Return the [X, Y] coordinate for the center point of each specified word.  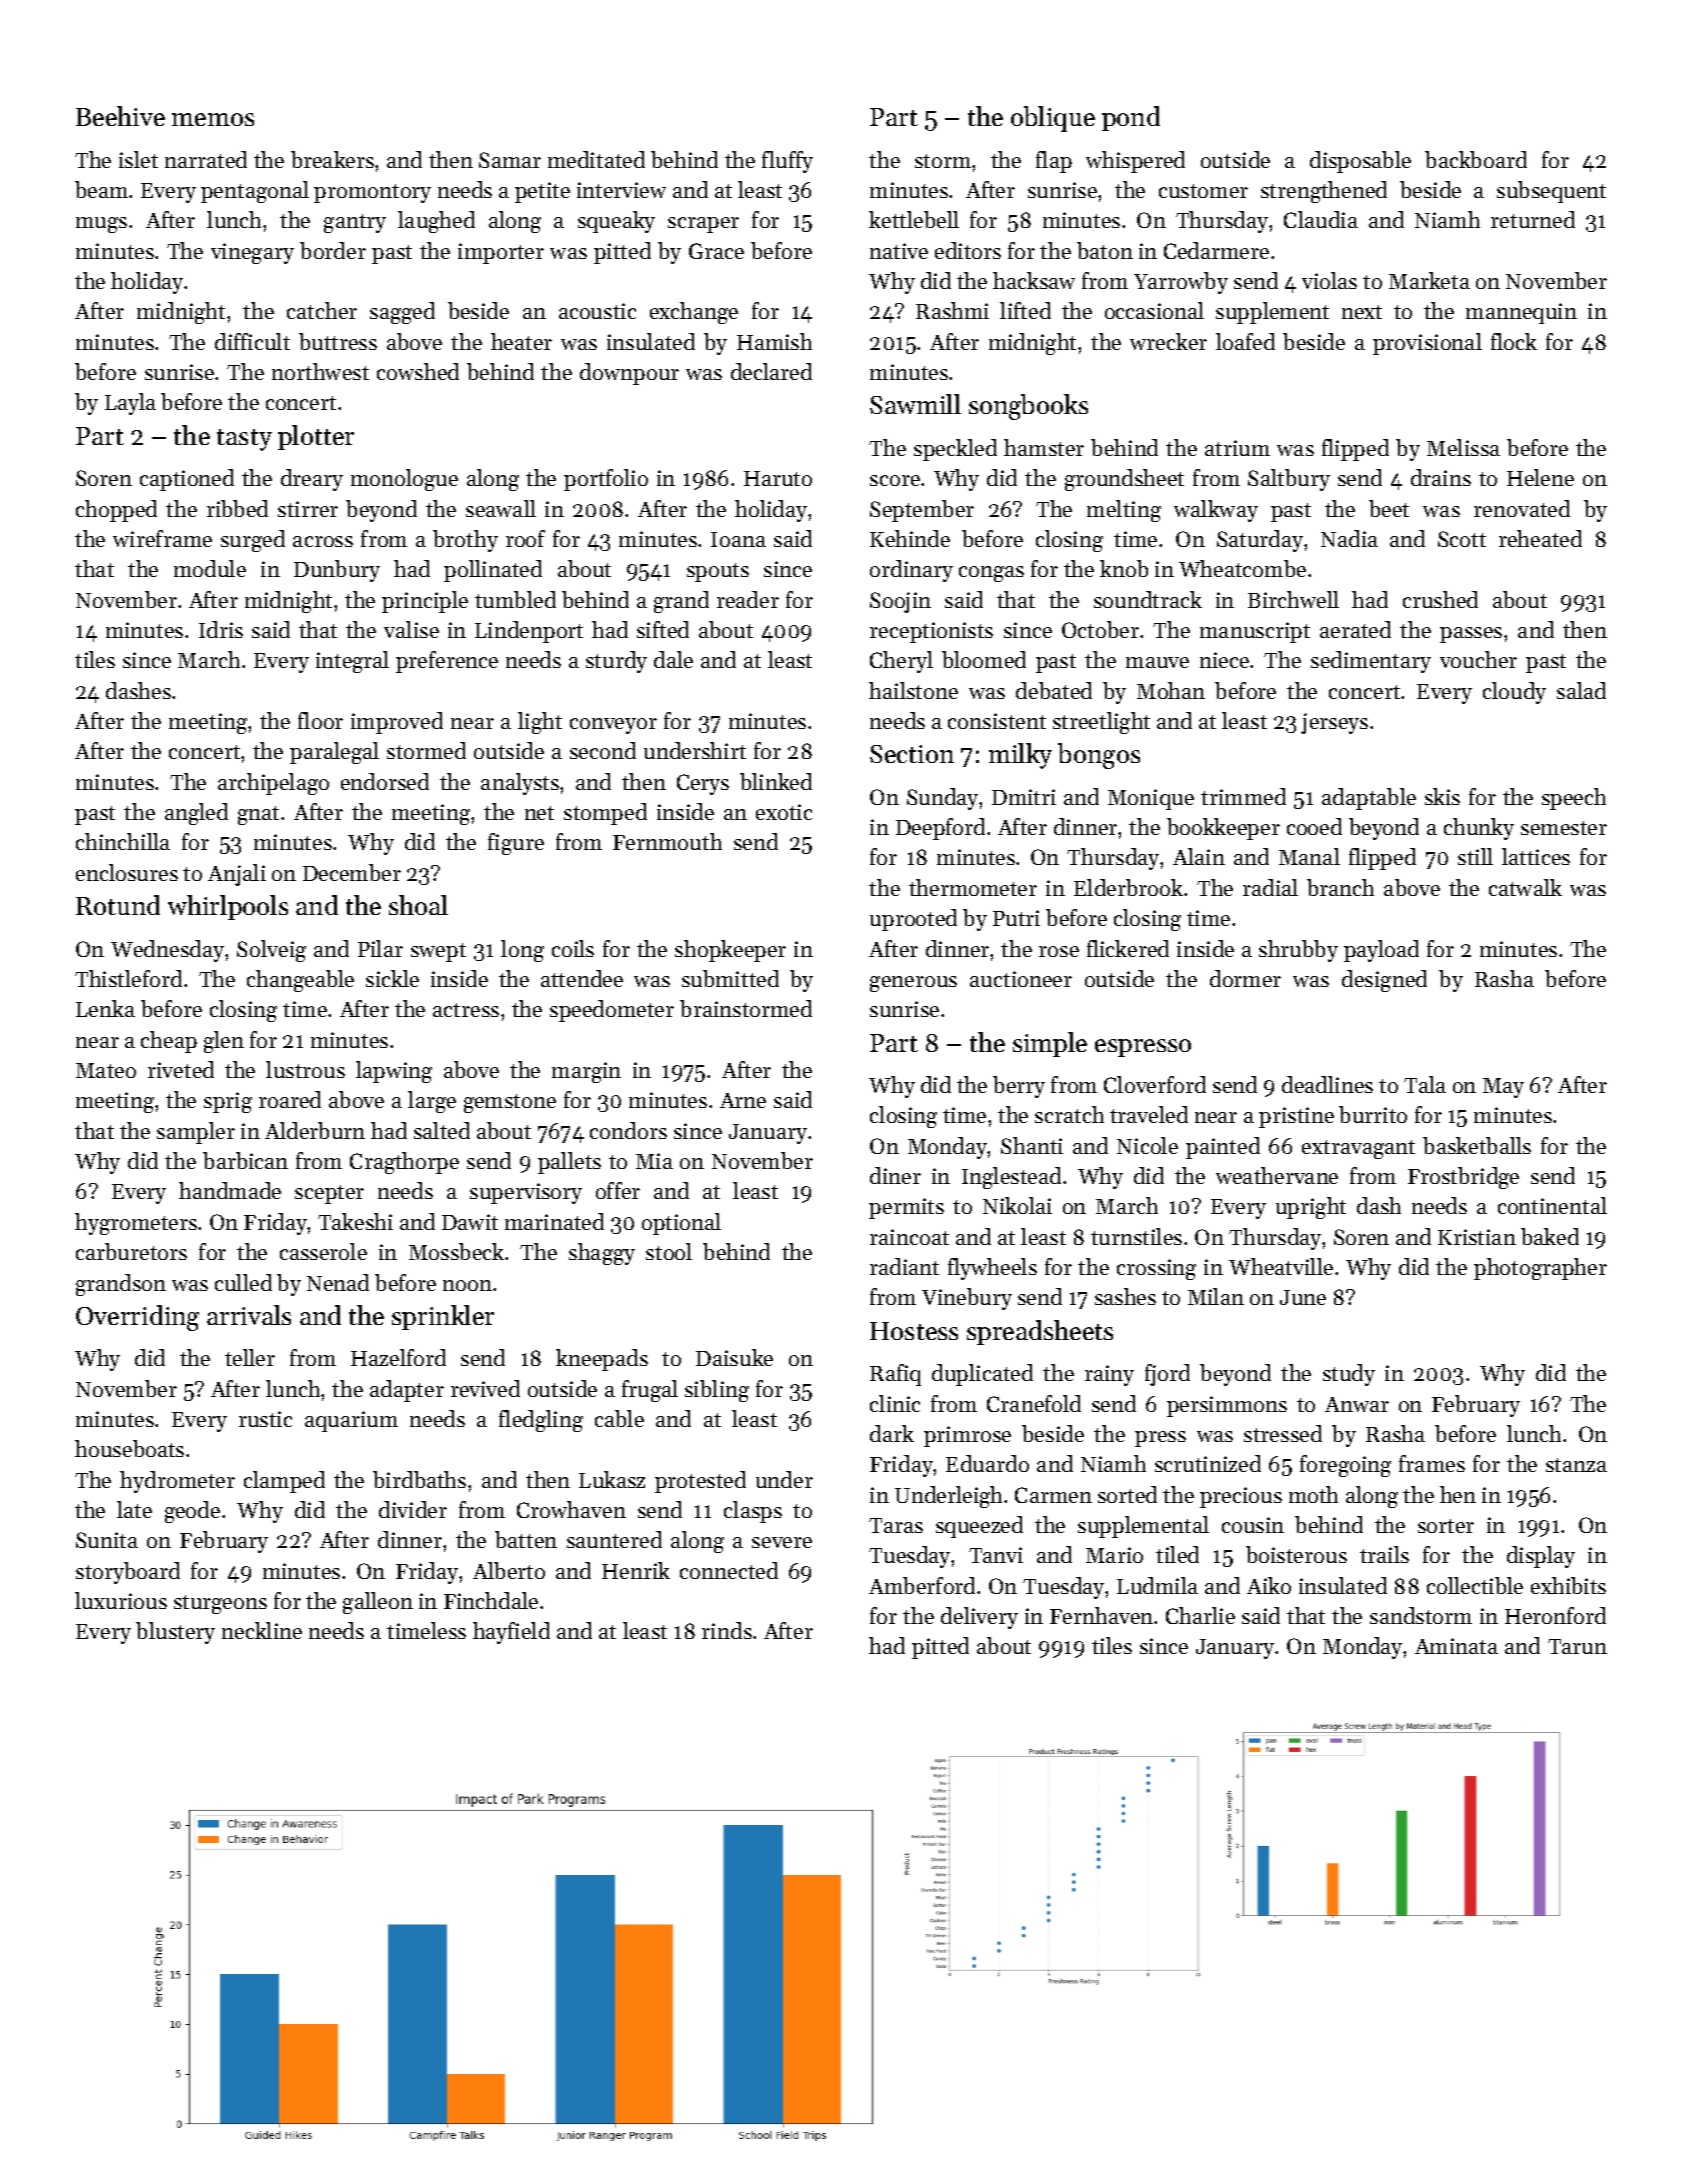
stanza [1576, 1465]
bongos [1099, 756]
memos [213, 119]
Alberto [509, 1570]
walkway [1216, 511]
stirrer [308, 509]
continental [1552, 1205]
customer [1203, 191]
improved [397, 723]
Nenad [338, 1282]
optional [681, 1224]
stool [669, 1251]
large [432, 1102]
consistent [997, 721]
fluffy [787, 162]
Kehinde [910, 538]
